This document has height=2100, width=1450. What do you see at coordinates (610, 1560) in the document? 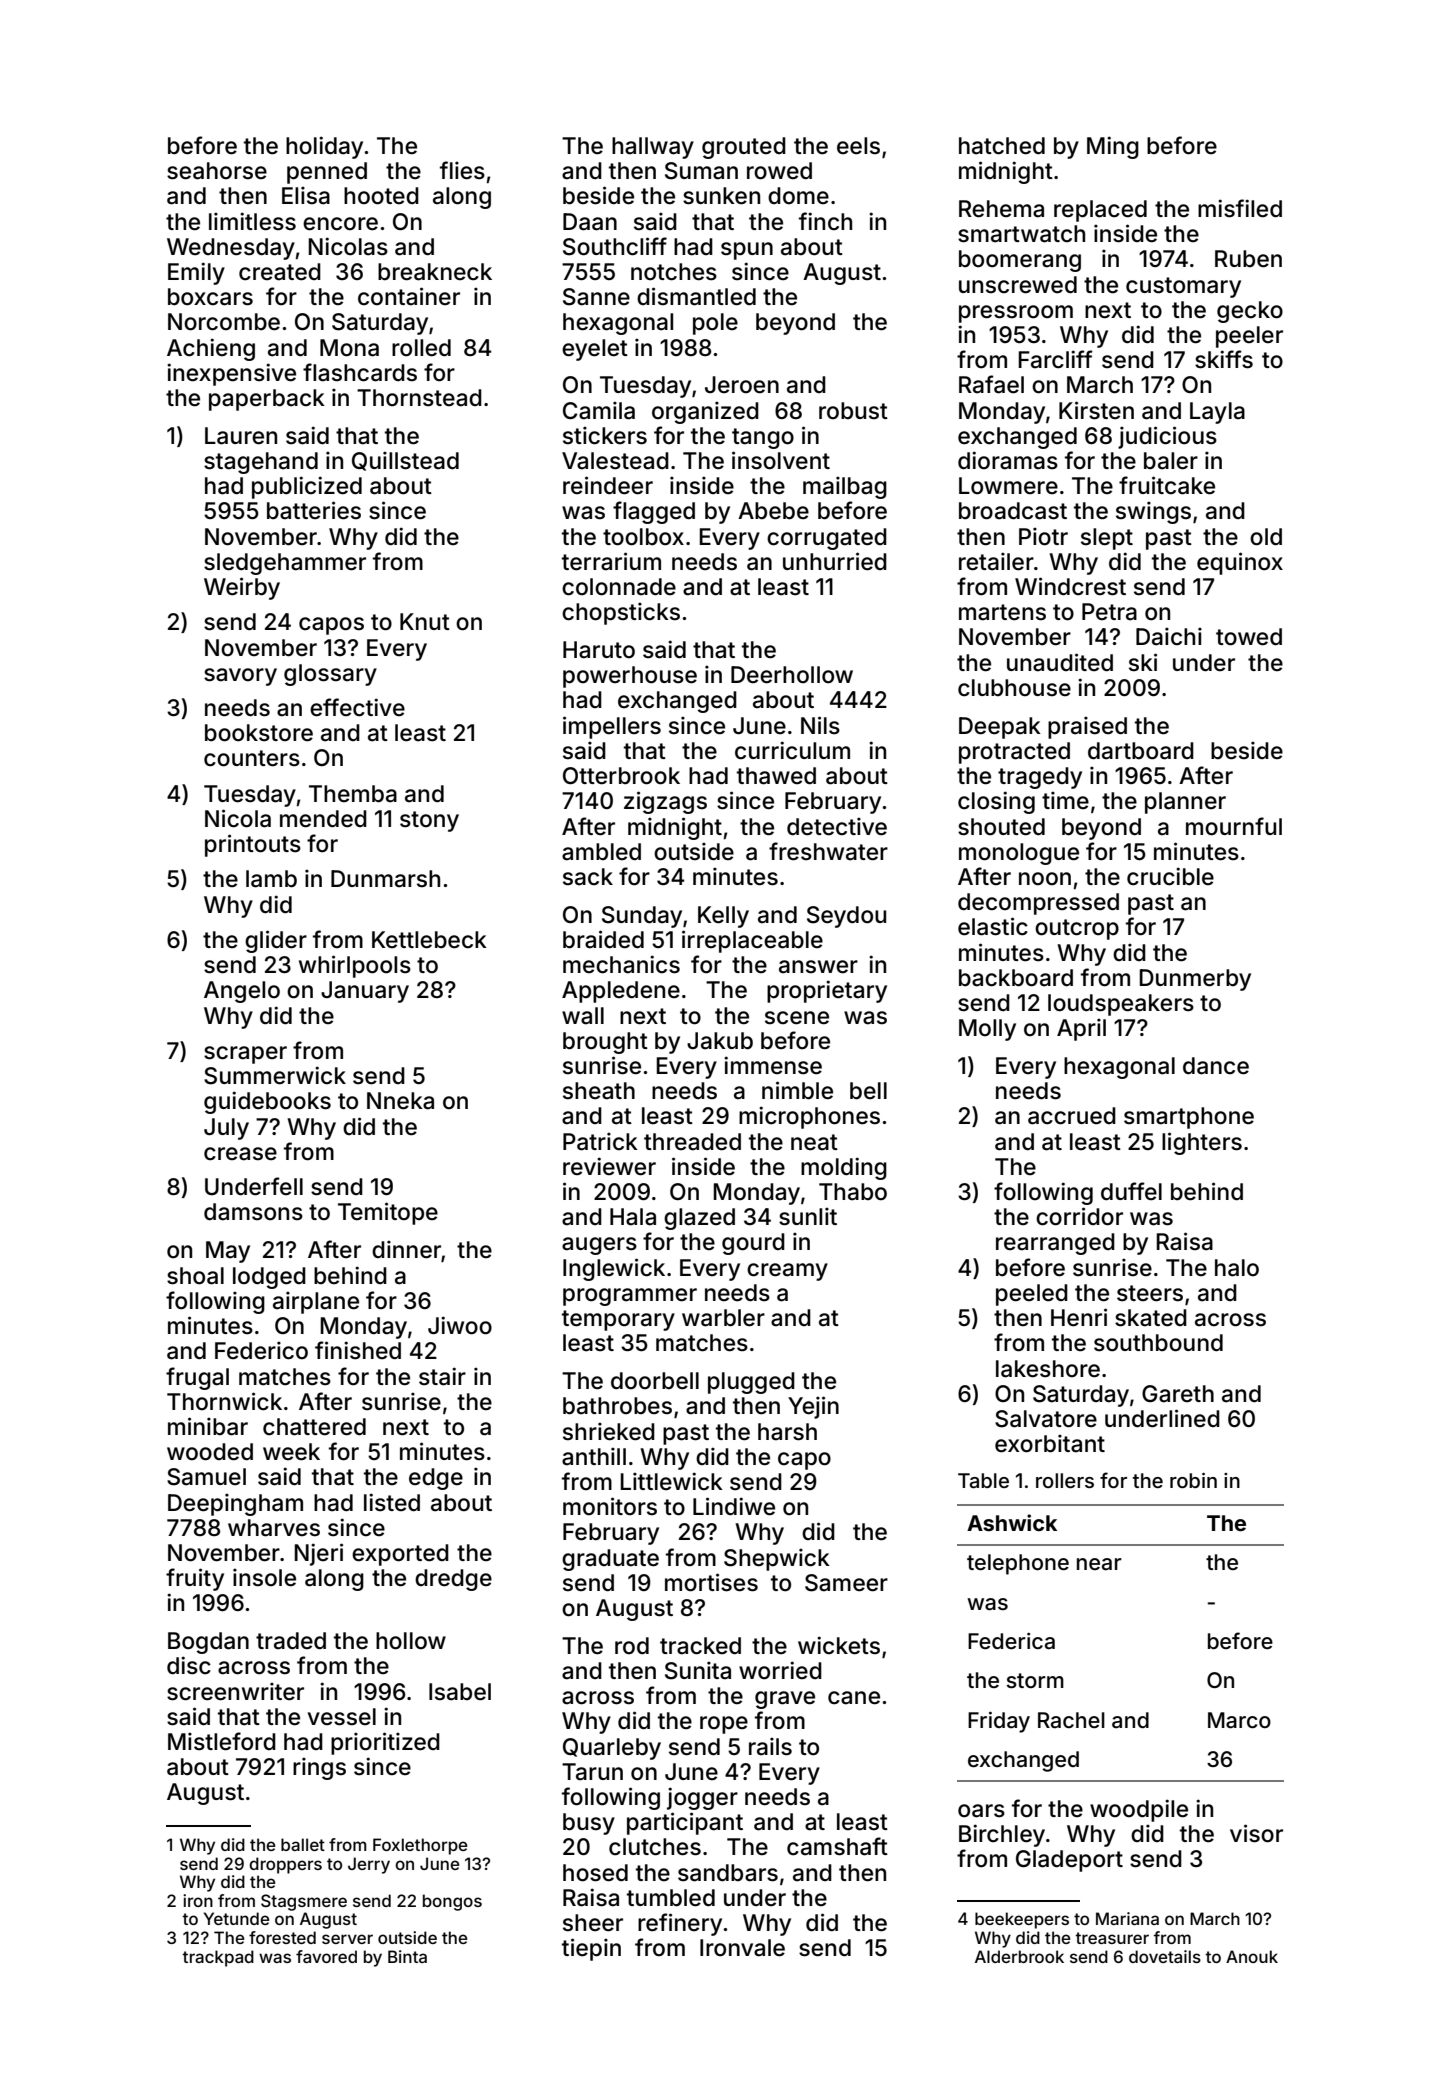
I see `graduate` at bounding box center [610, 1560].
